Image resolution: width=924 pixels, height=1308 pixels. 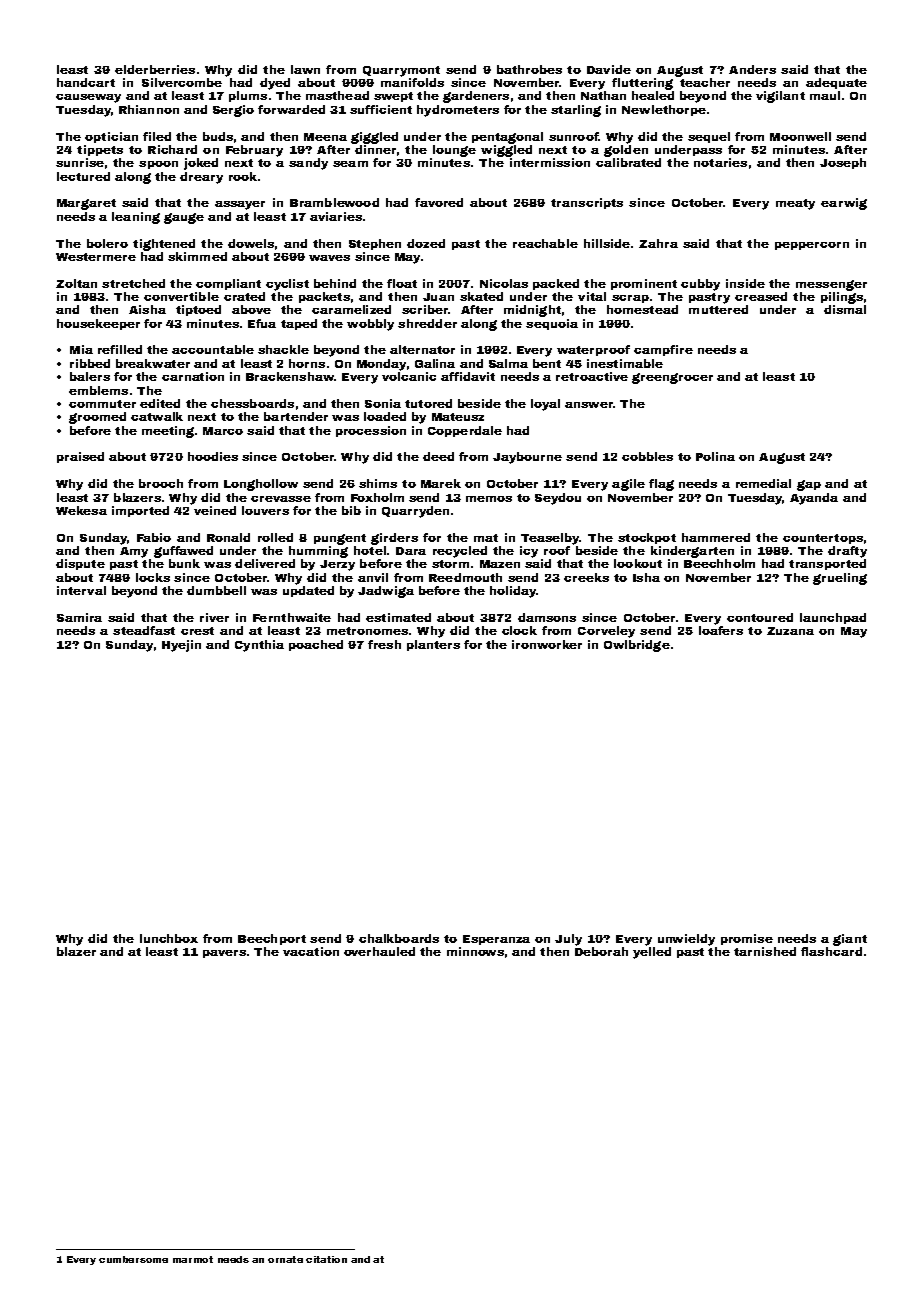 What do you see at coordinates (800, 136) in the screenshot?
I see `Moonwell` at bounding box center [800, 136].
